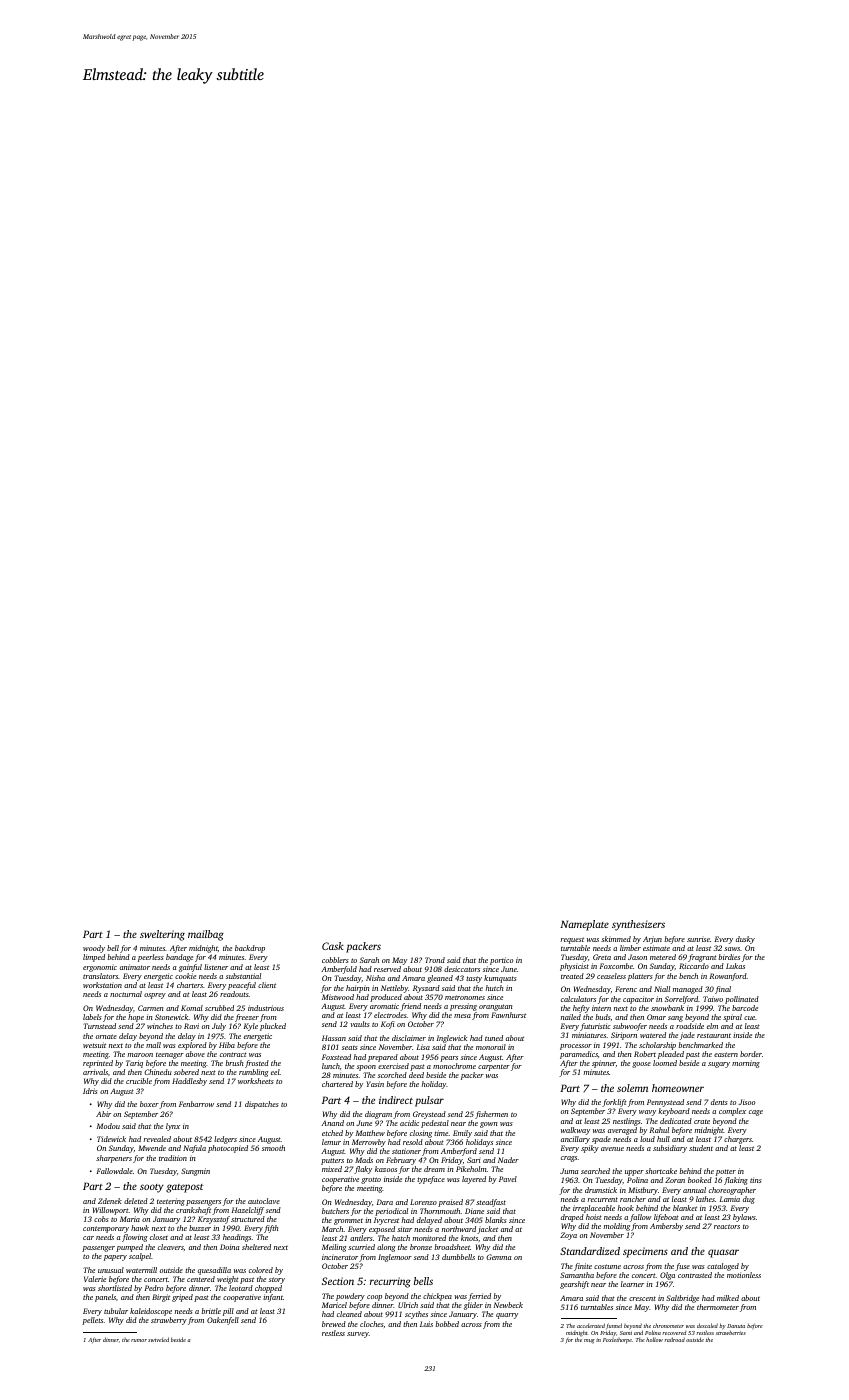 The height and width of the screenshot is (1400, 849). What do you see at coordinates (114, 1159) in the screenshot?
I see `sharpeners` at bounding box center [114, 1159].
